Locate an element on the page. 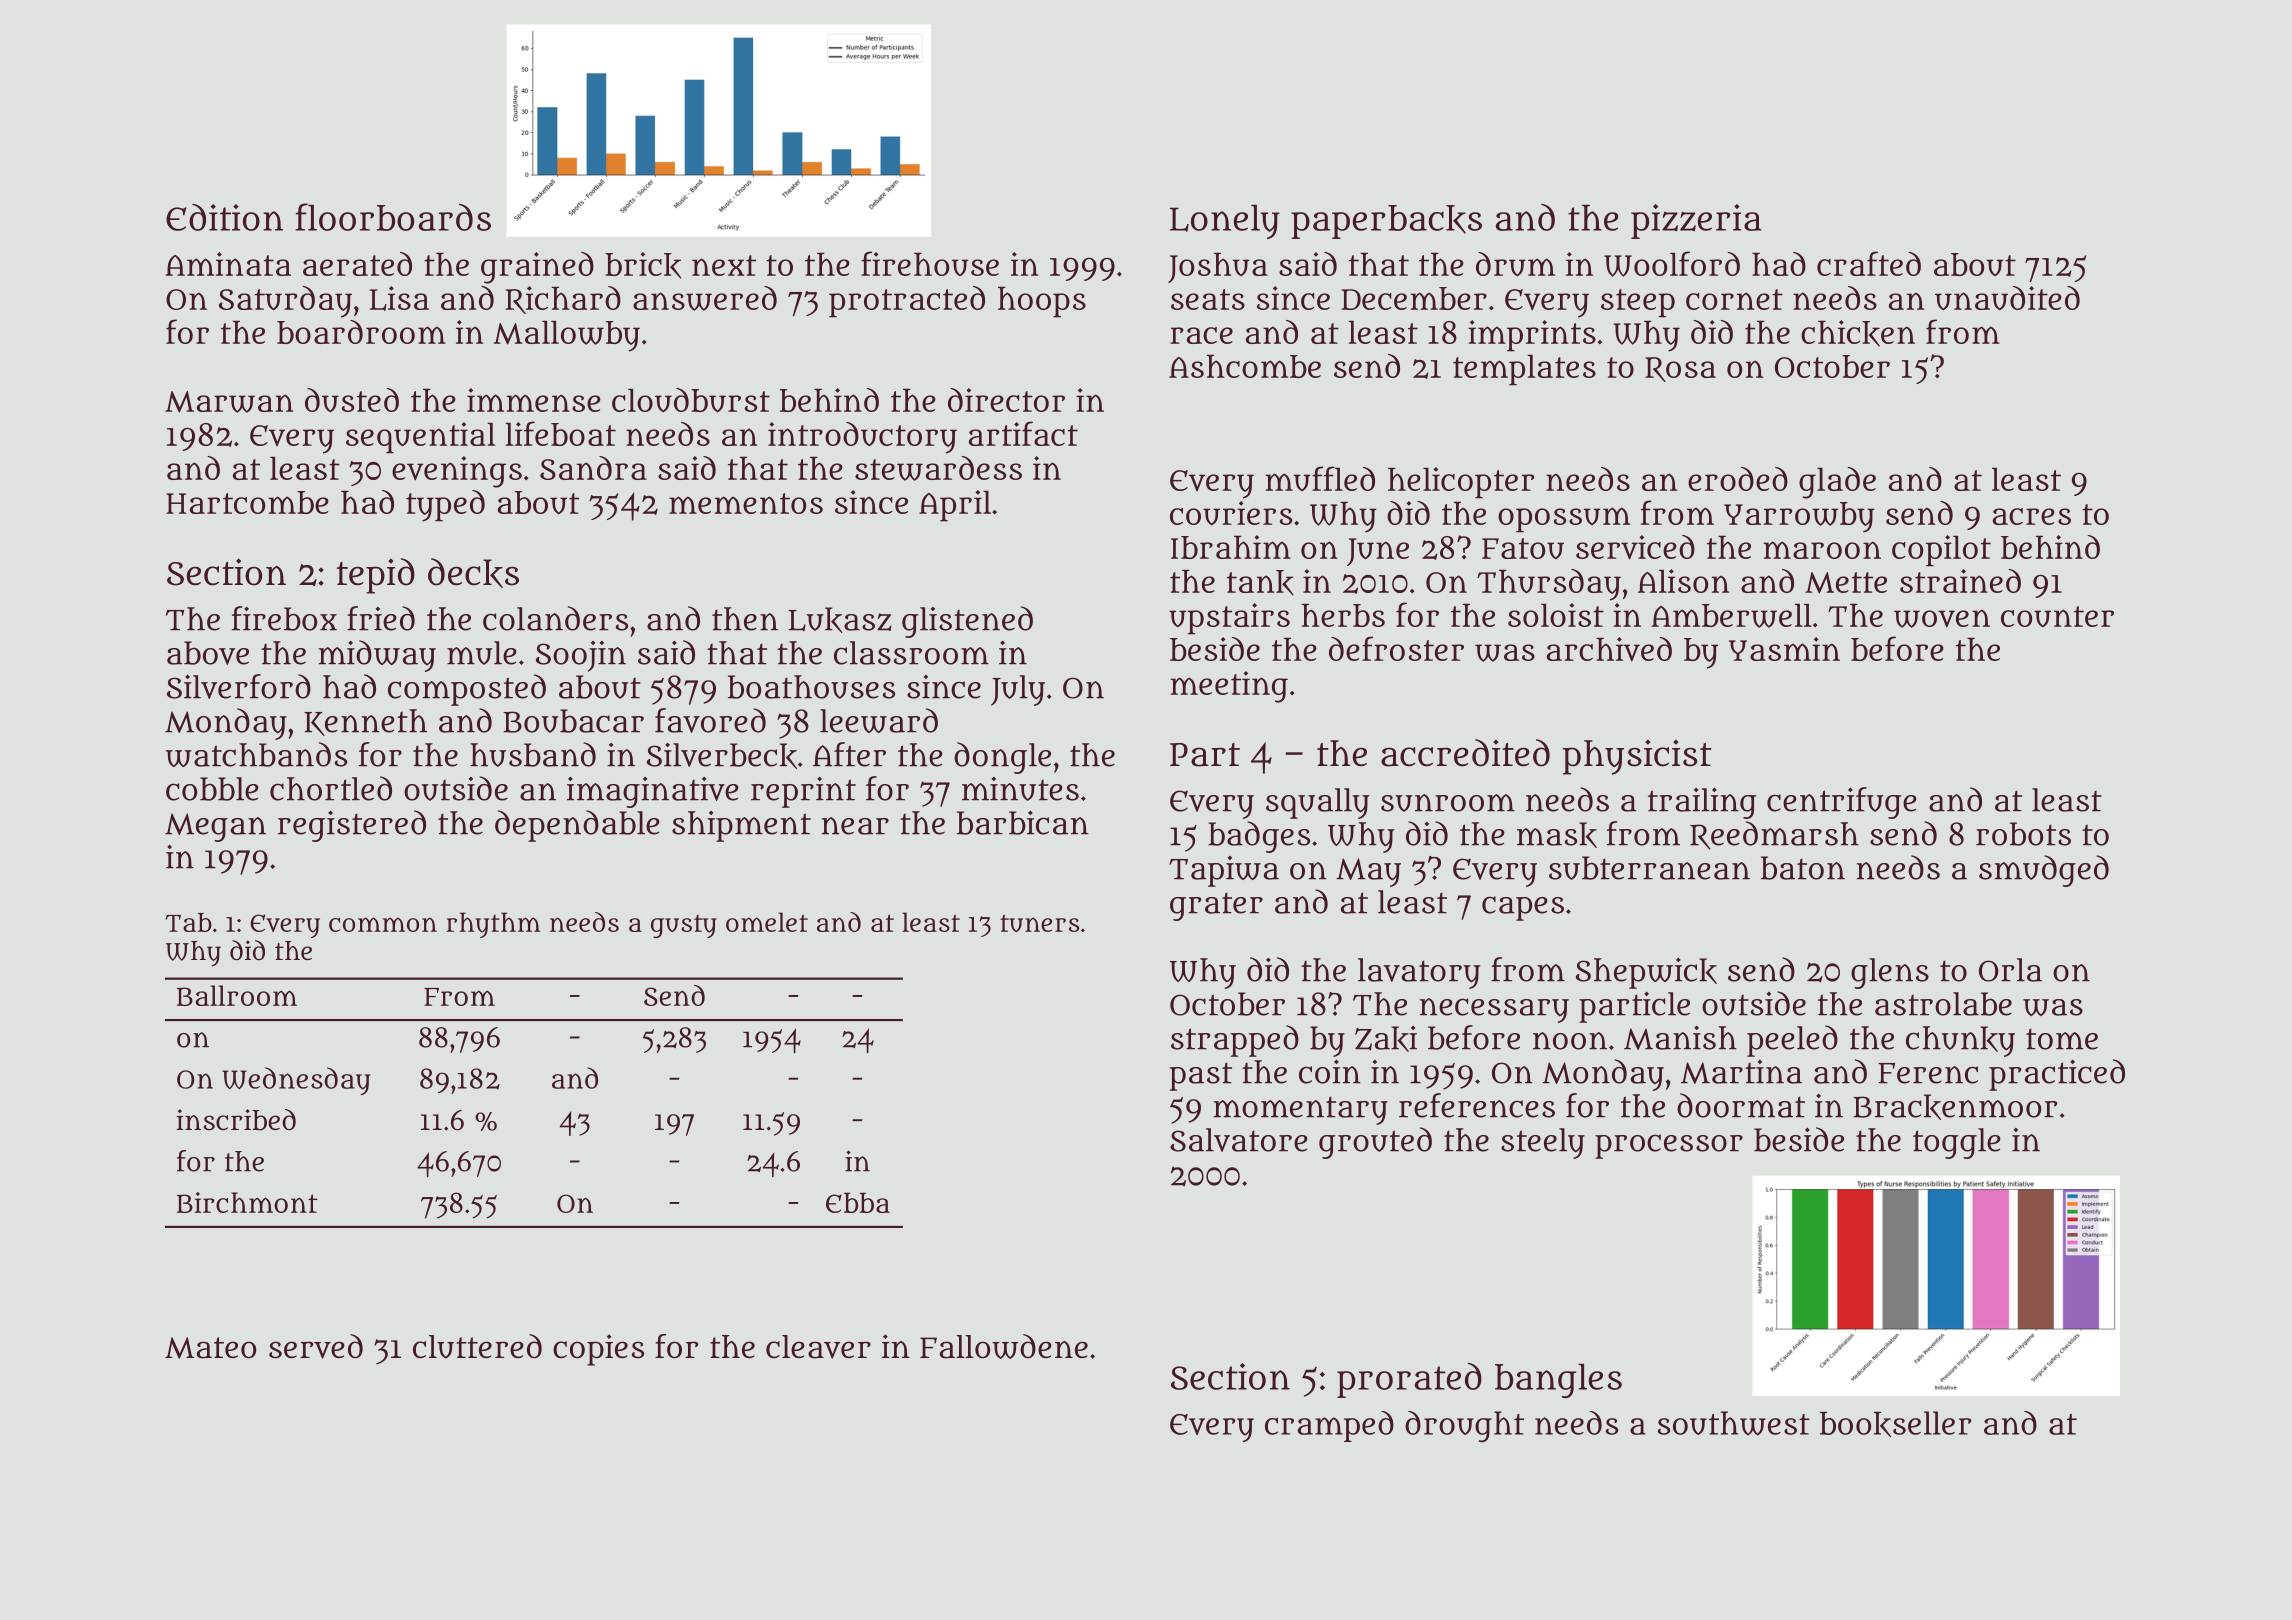 Image resolution: width=2292 pixels, height=1620 pixels. cramped is located at coordinates (1329, 1426).
